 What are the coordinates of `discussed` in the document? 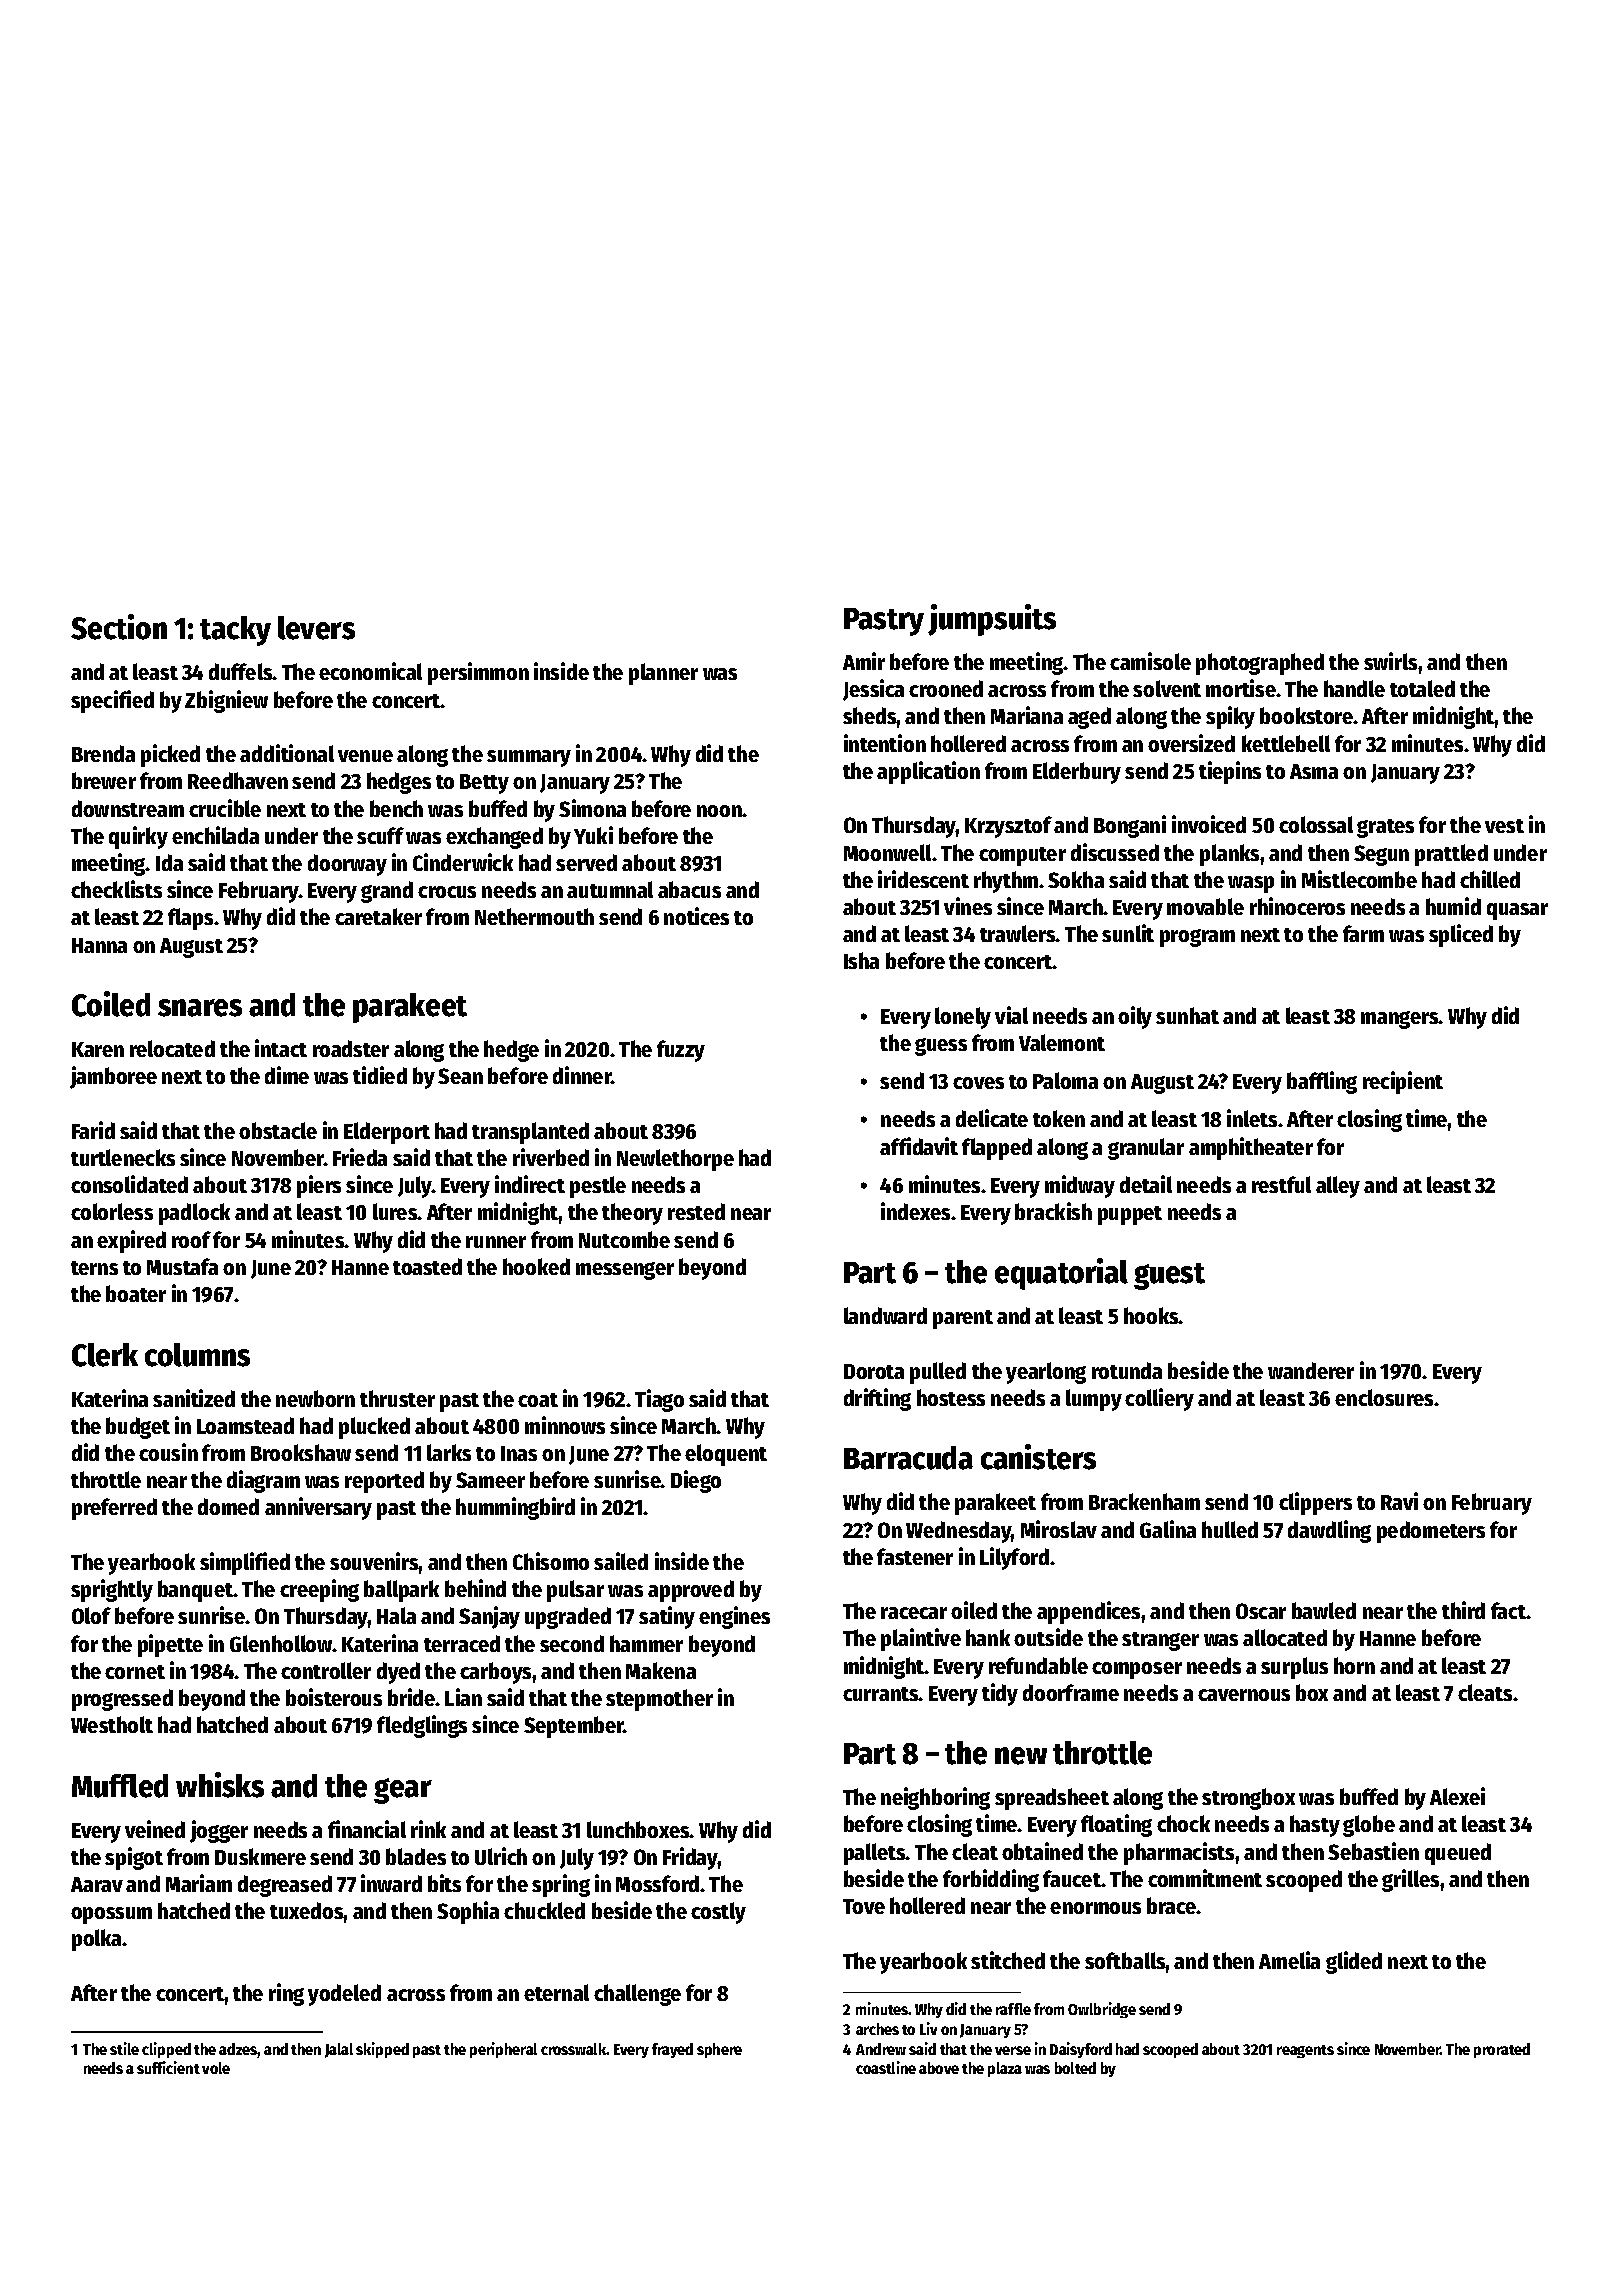 It's located at (1115, 852).
